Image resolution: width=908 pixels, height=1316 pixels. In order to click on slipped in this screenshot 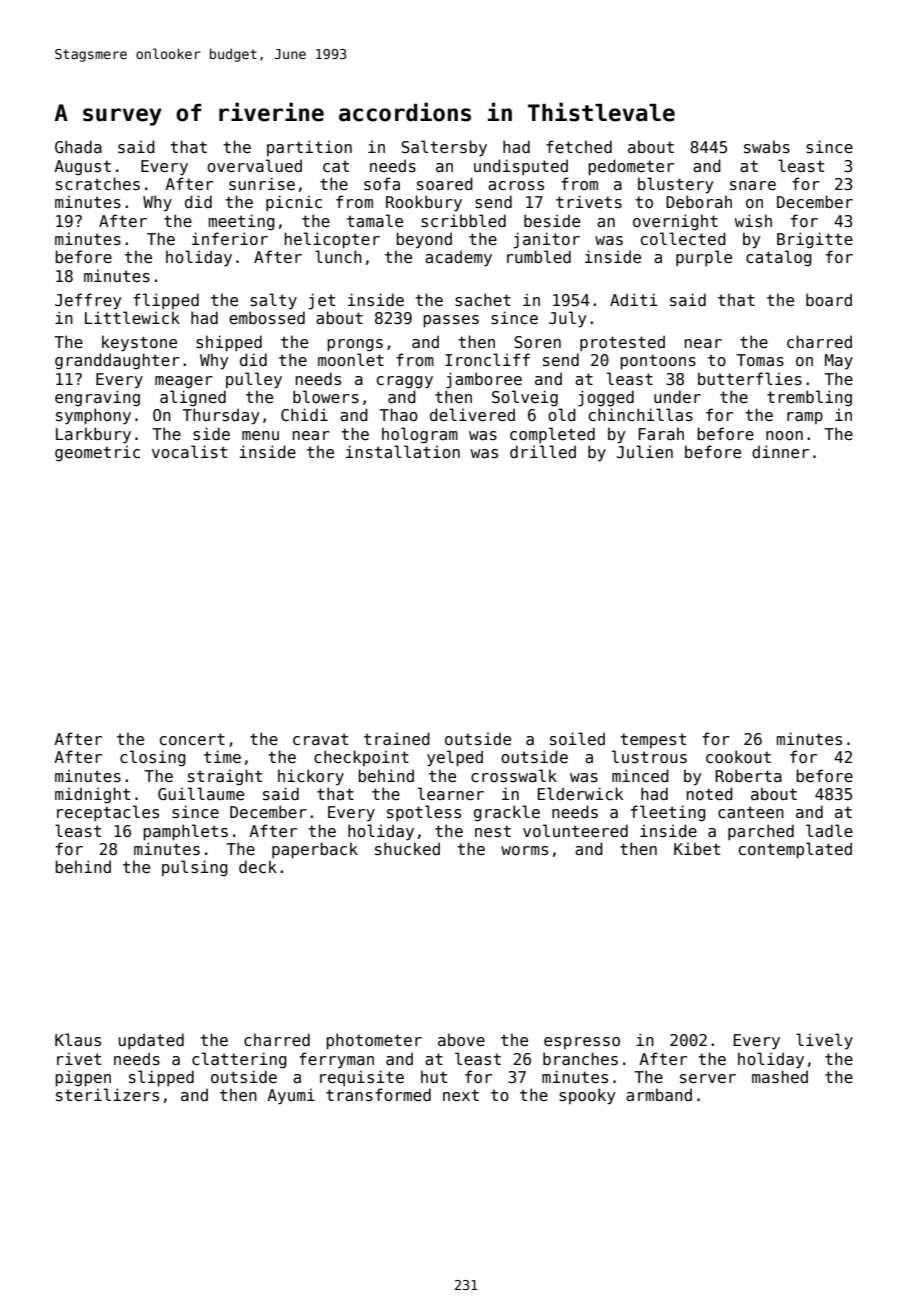, I will do `click(161, 1078)`.
